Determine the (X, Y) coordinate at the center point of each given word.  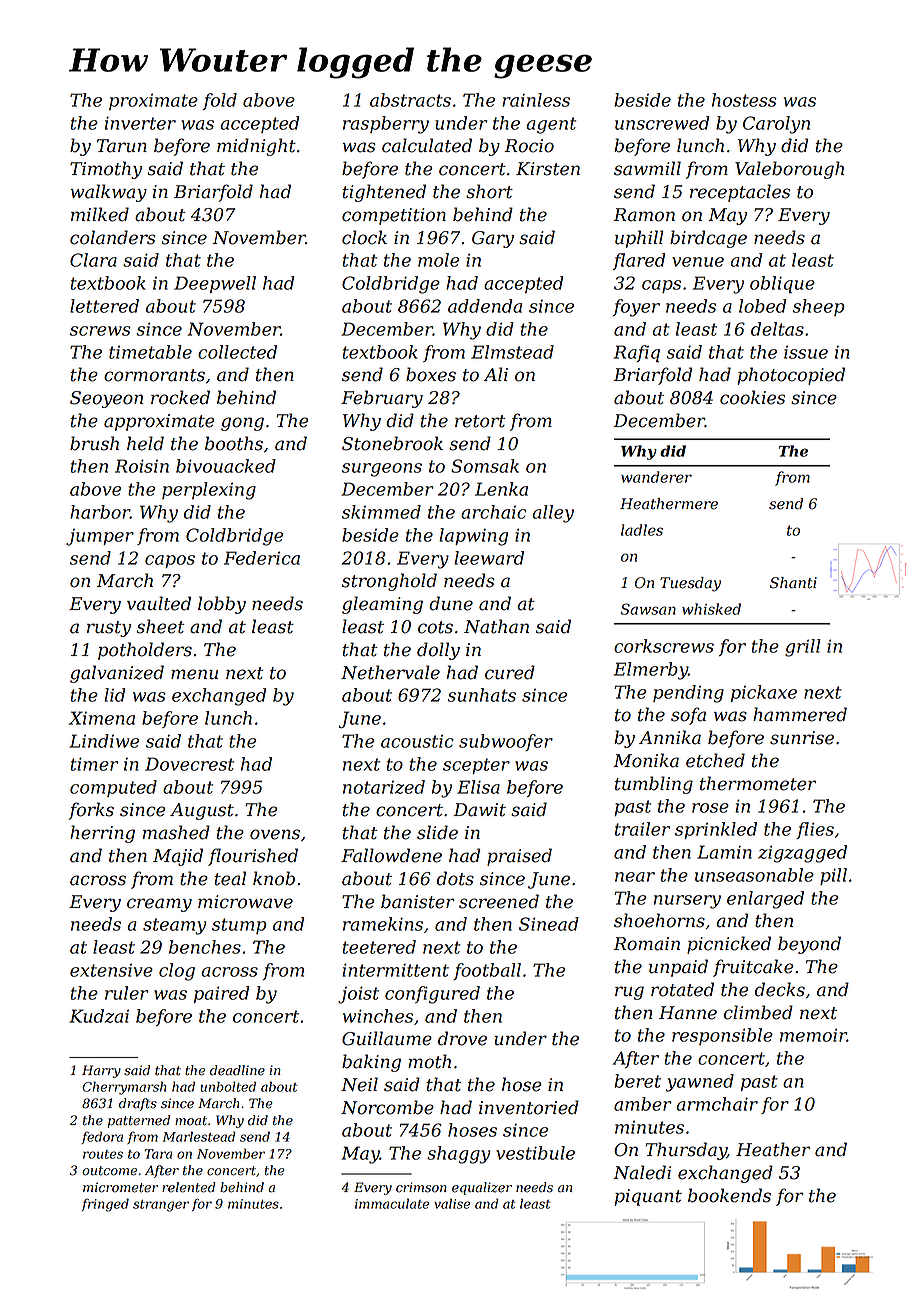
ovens (275, 834)
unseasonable (754, 875)
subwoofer (506, 742)
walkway (109, 193)
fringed (105, 1205)
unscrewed (662, 123)
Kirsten (548, 169)
